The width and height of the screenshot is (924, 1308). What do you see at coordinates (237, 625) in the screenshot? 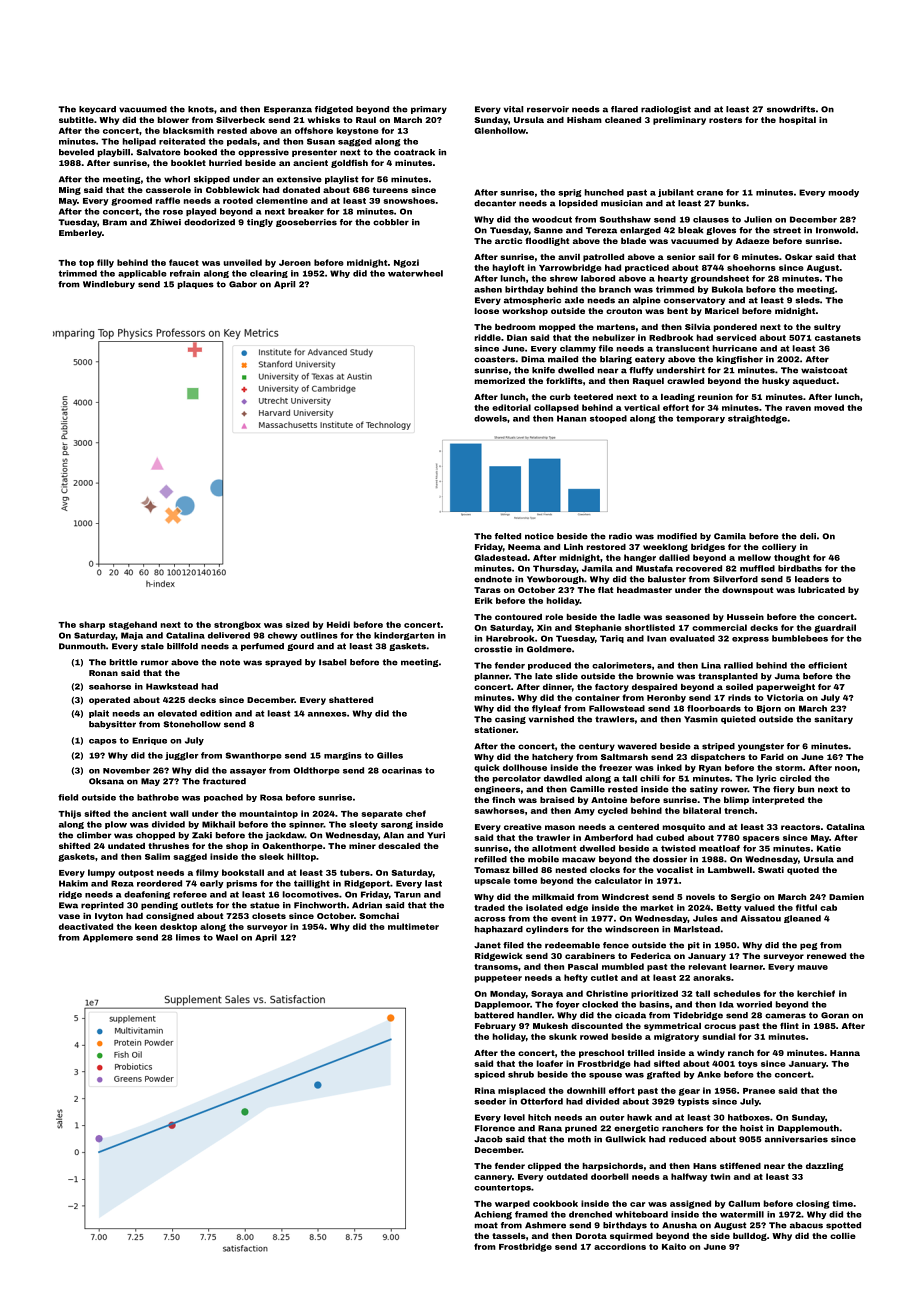
I see `strongbox` at bounding box center [237, 625].
